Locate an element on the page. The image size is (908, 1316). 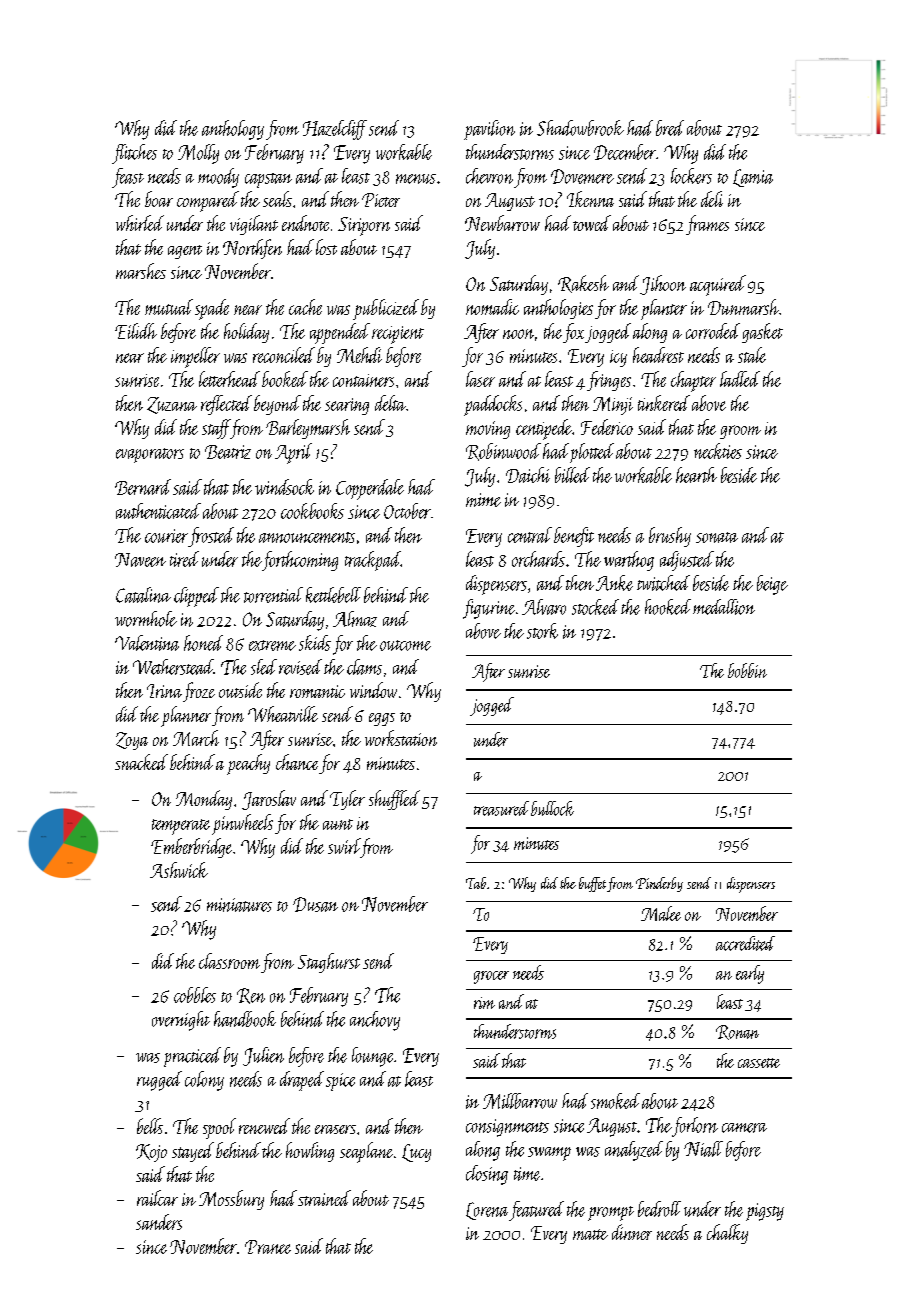
Ashwick is located at coordinates (179, 870).
